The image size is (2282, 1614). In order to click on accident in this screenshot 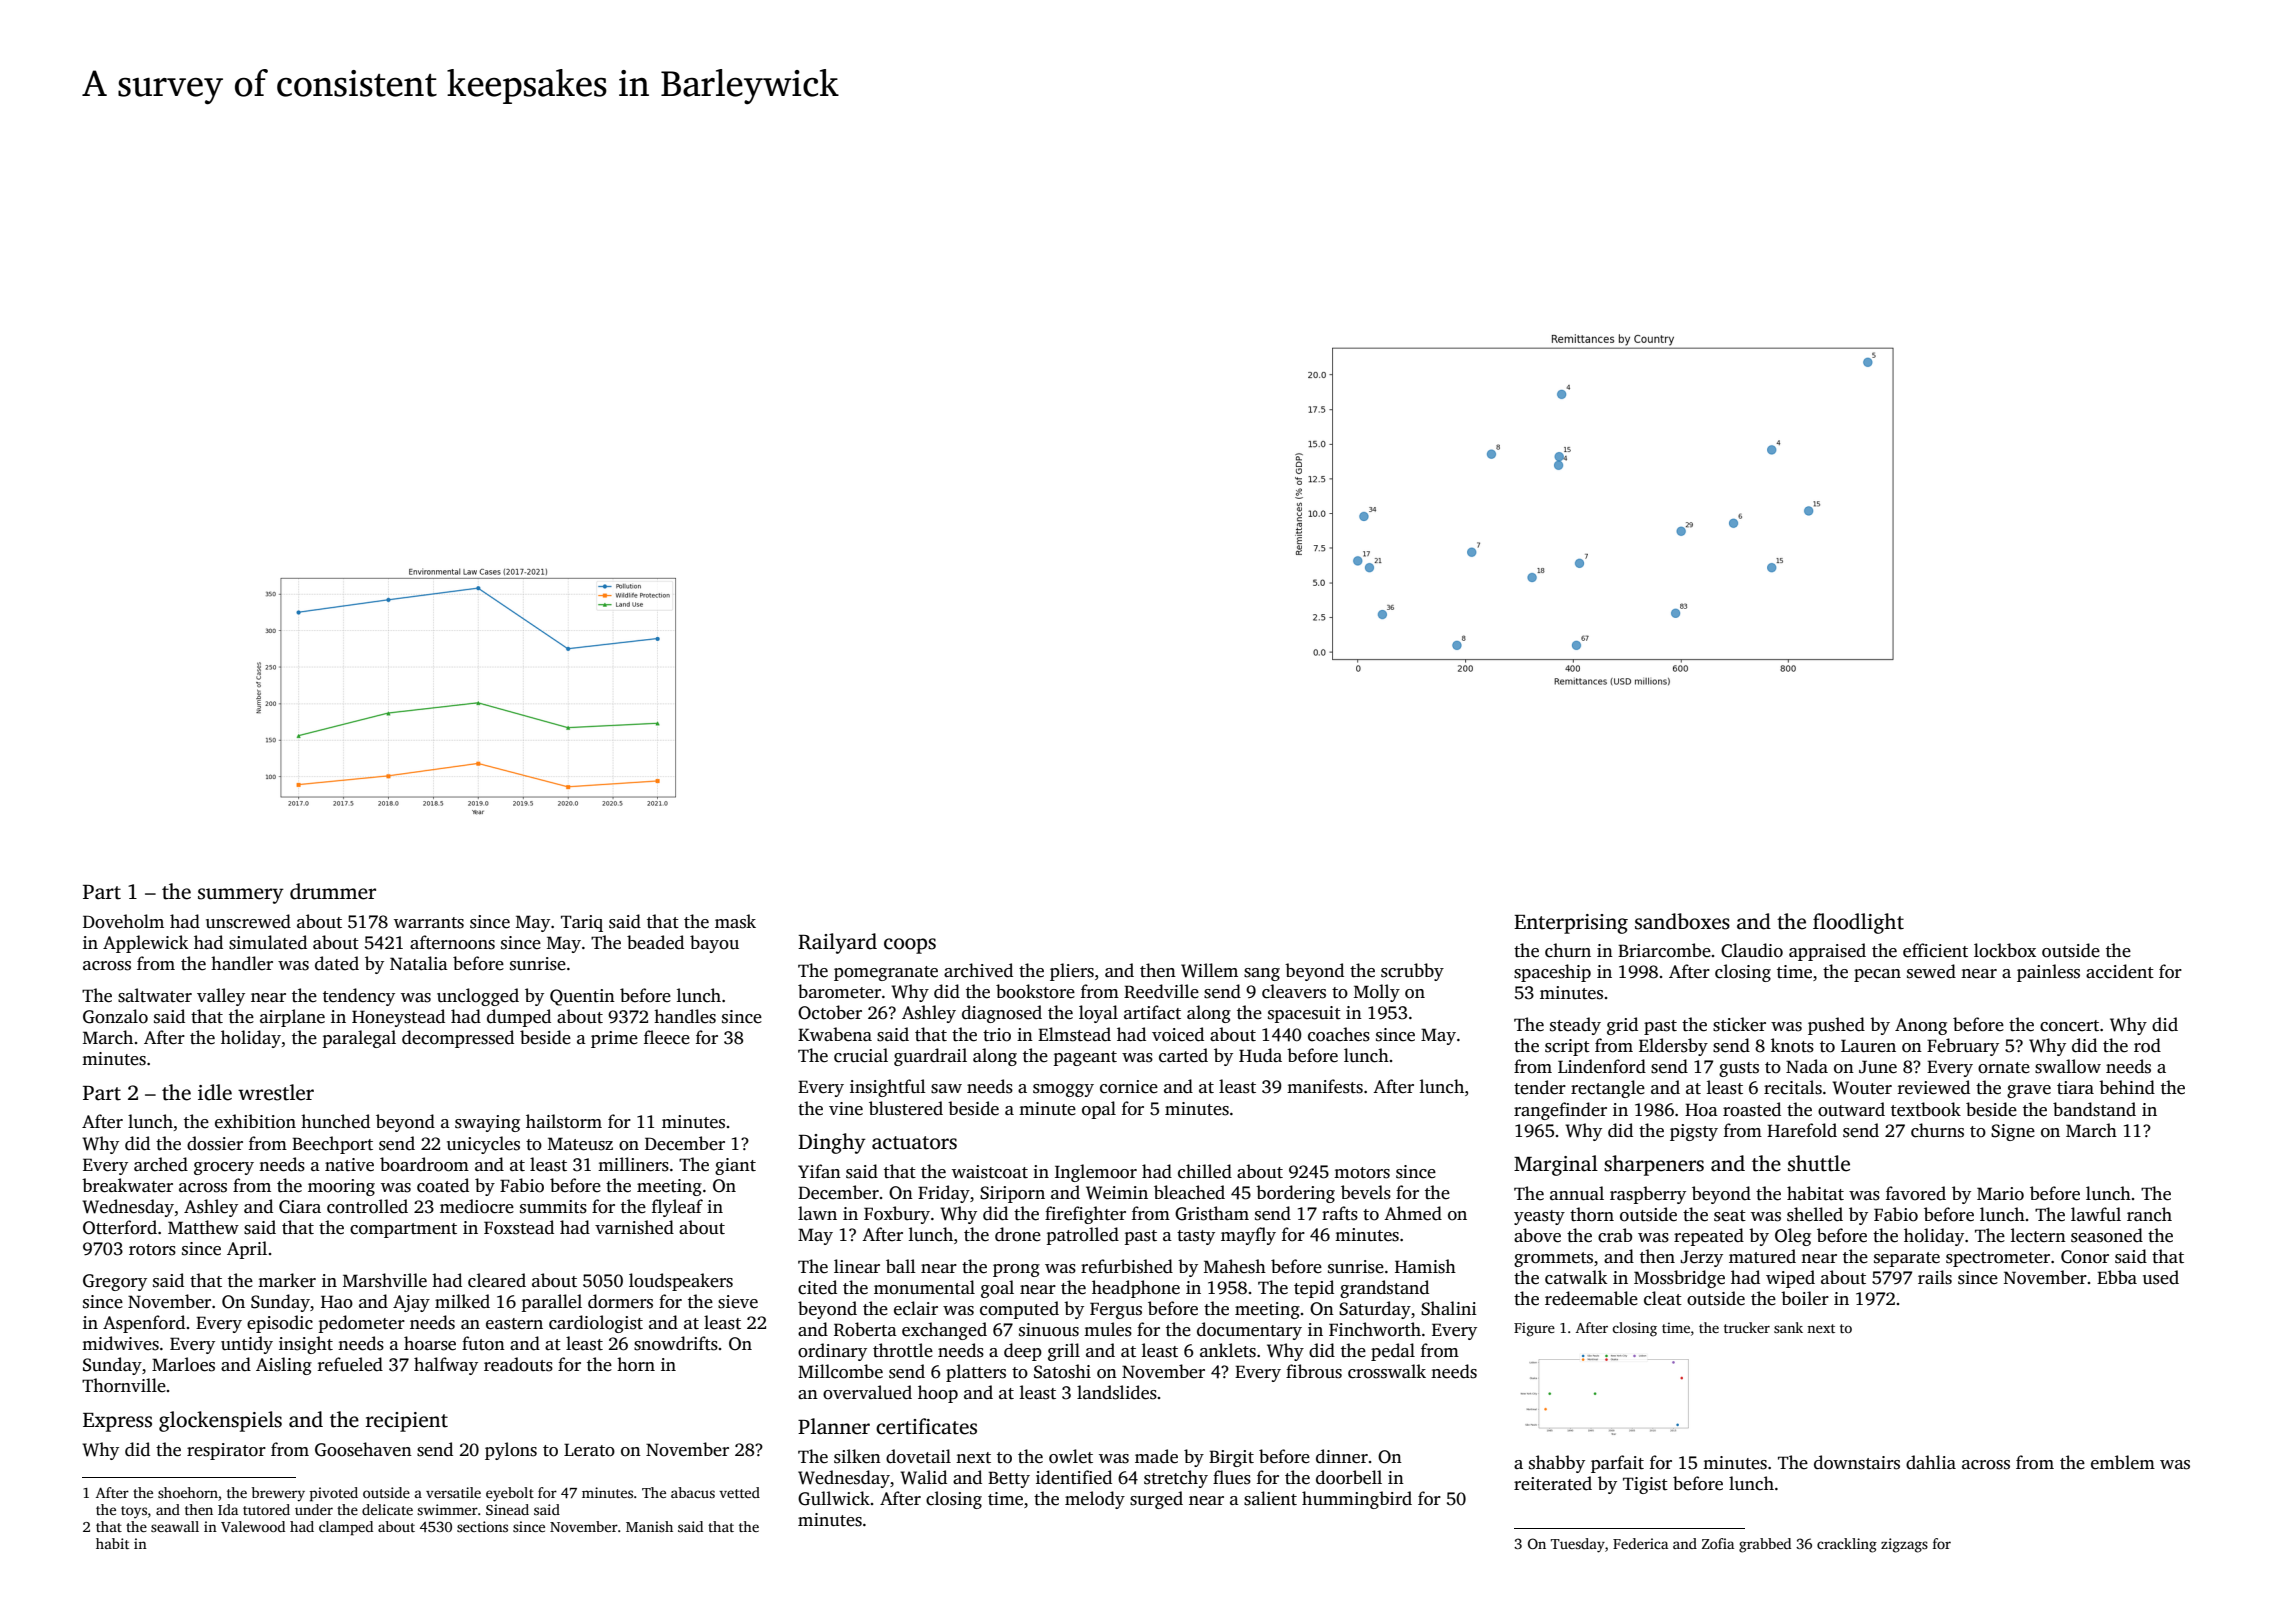, I will do `click(2120, 971)`.
